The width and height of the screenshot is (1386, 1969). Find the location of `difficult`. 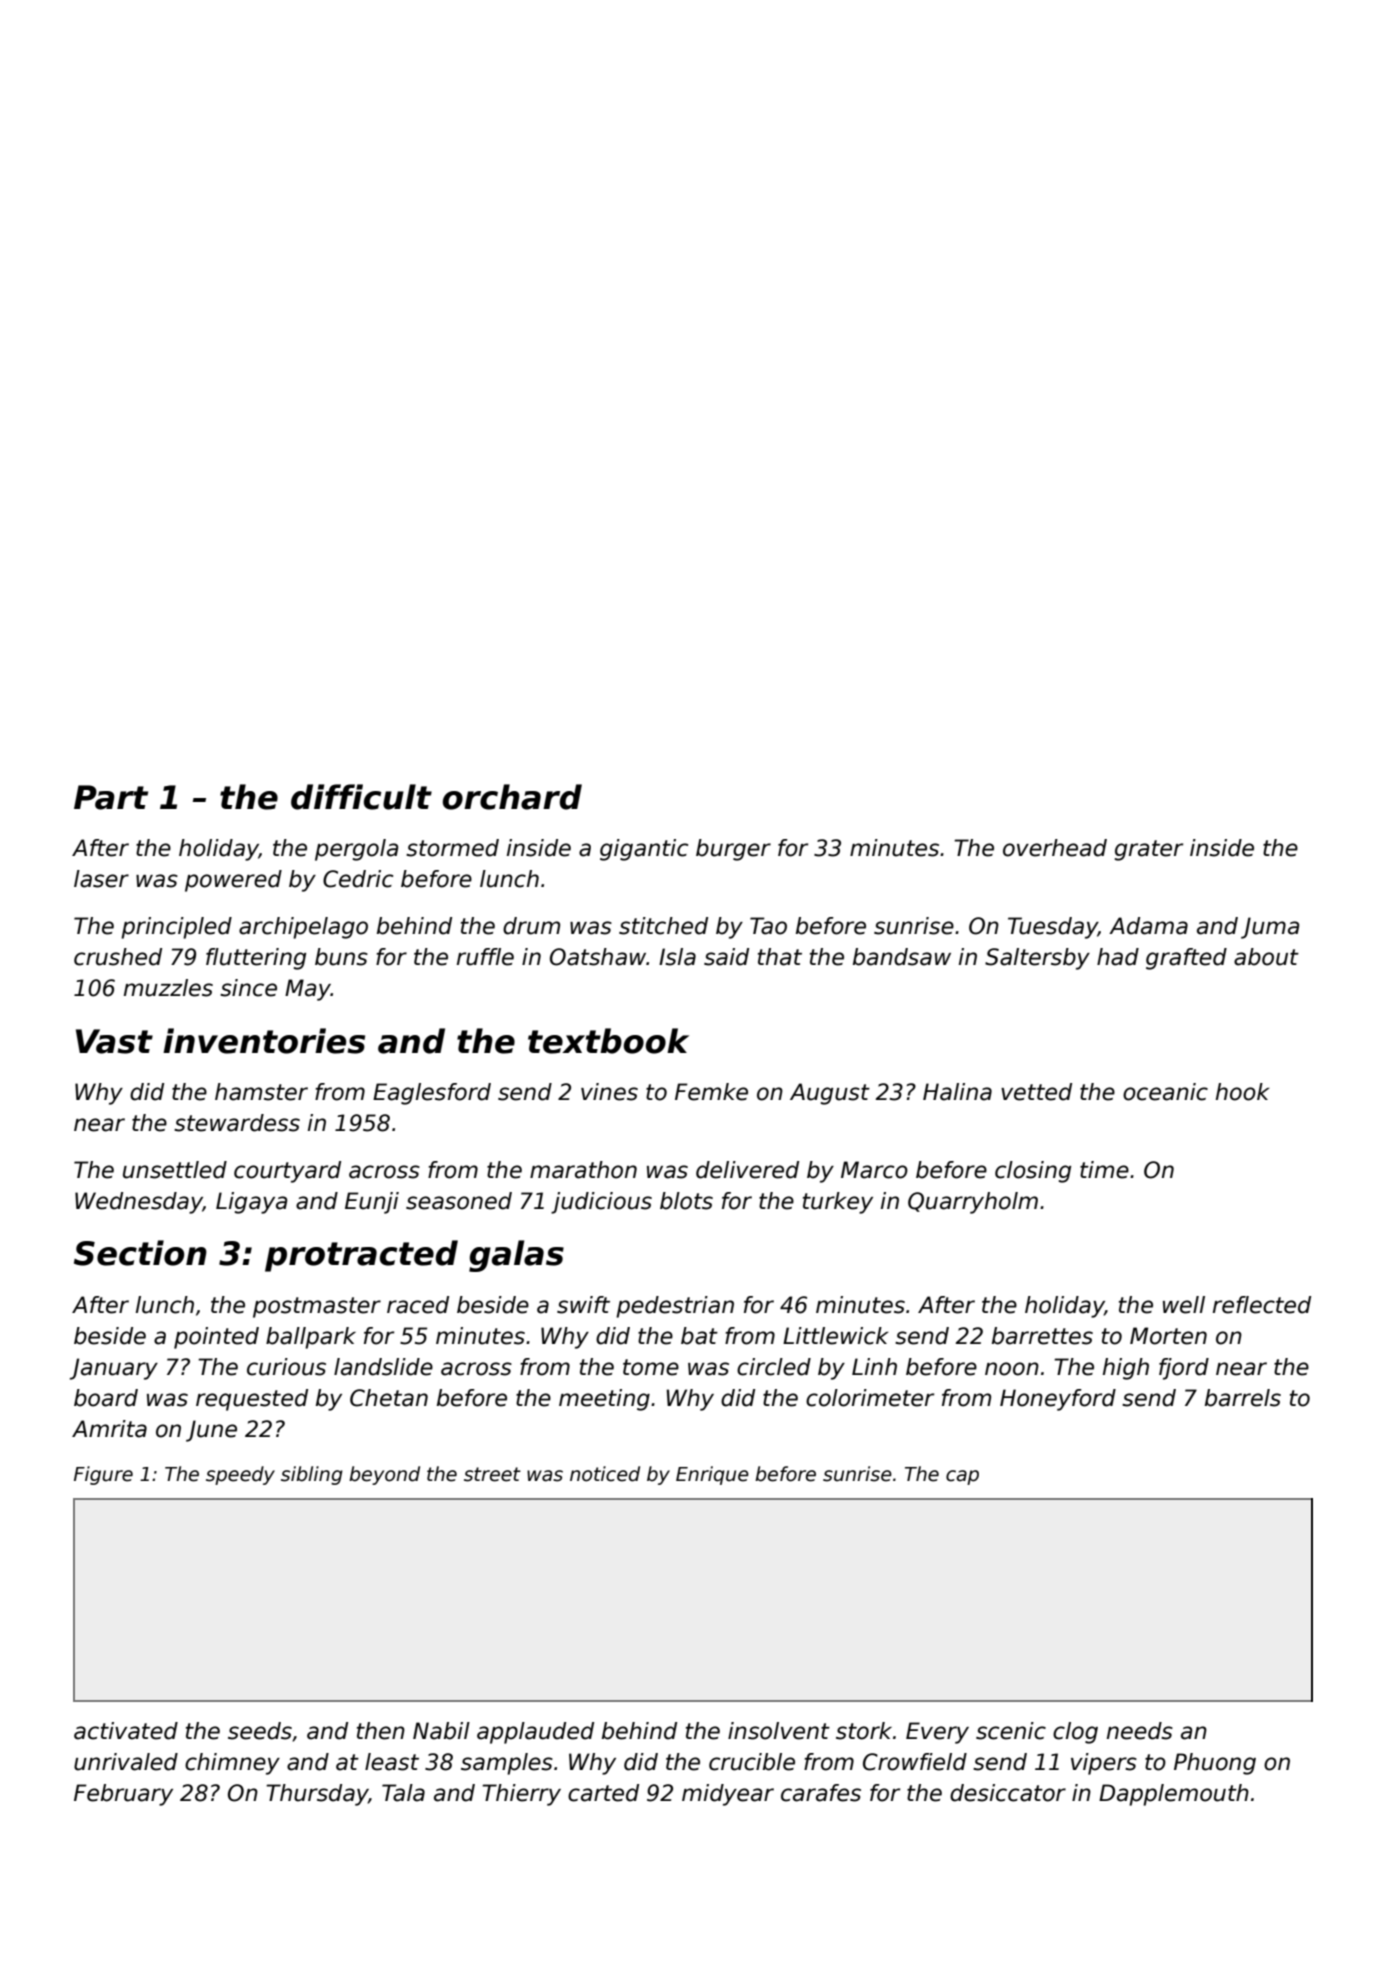

difficult is located at coordinates (361, 797).
